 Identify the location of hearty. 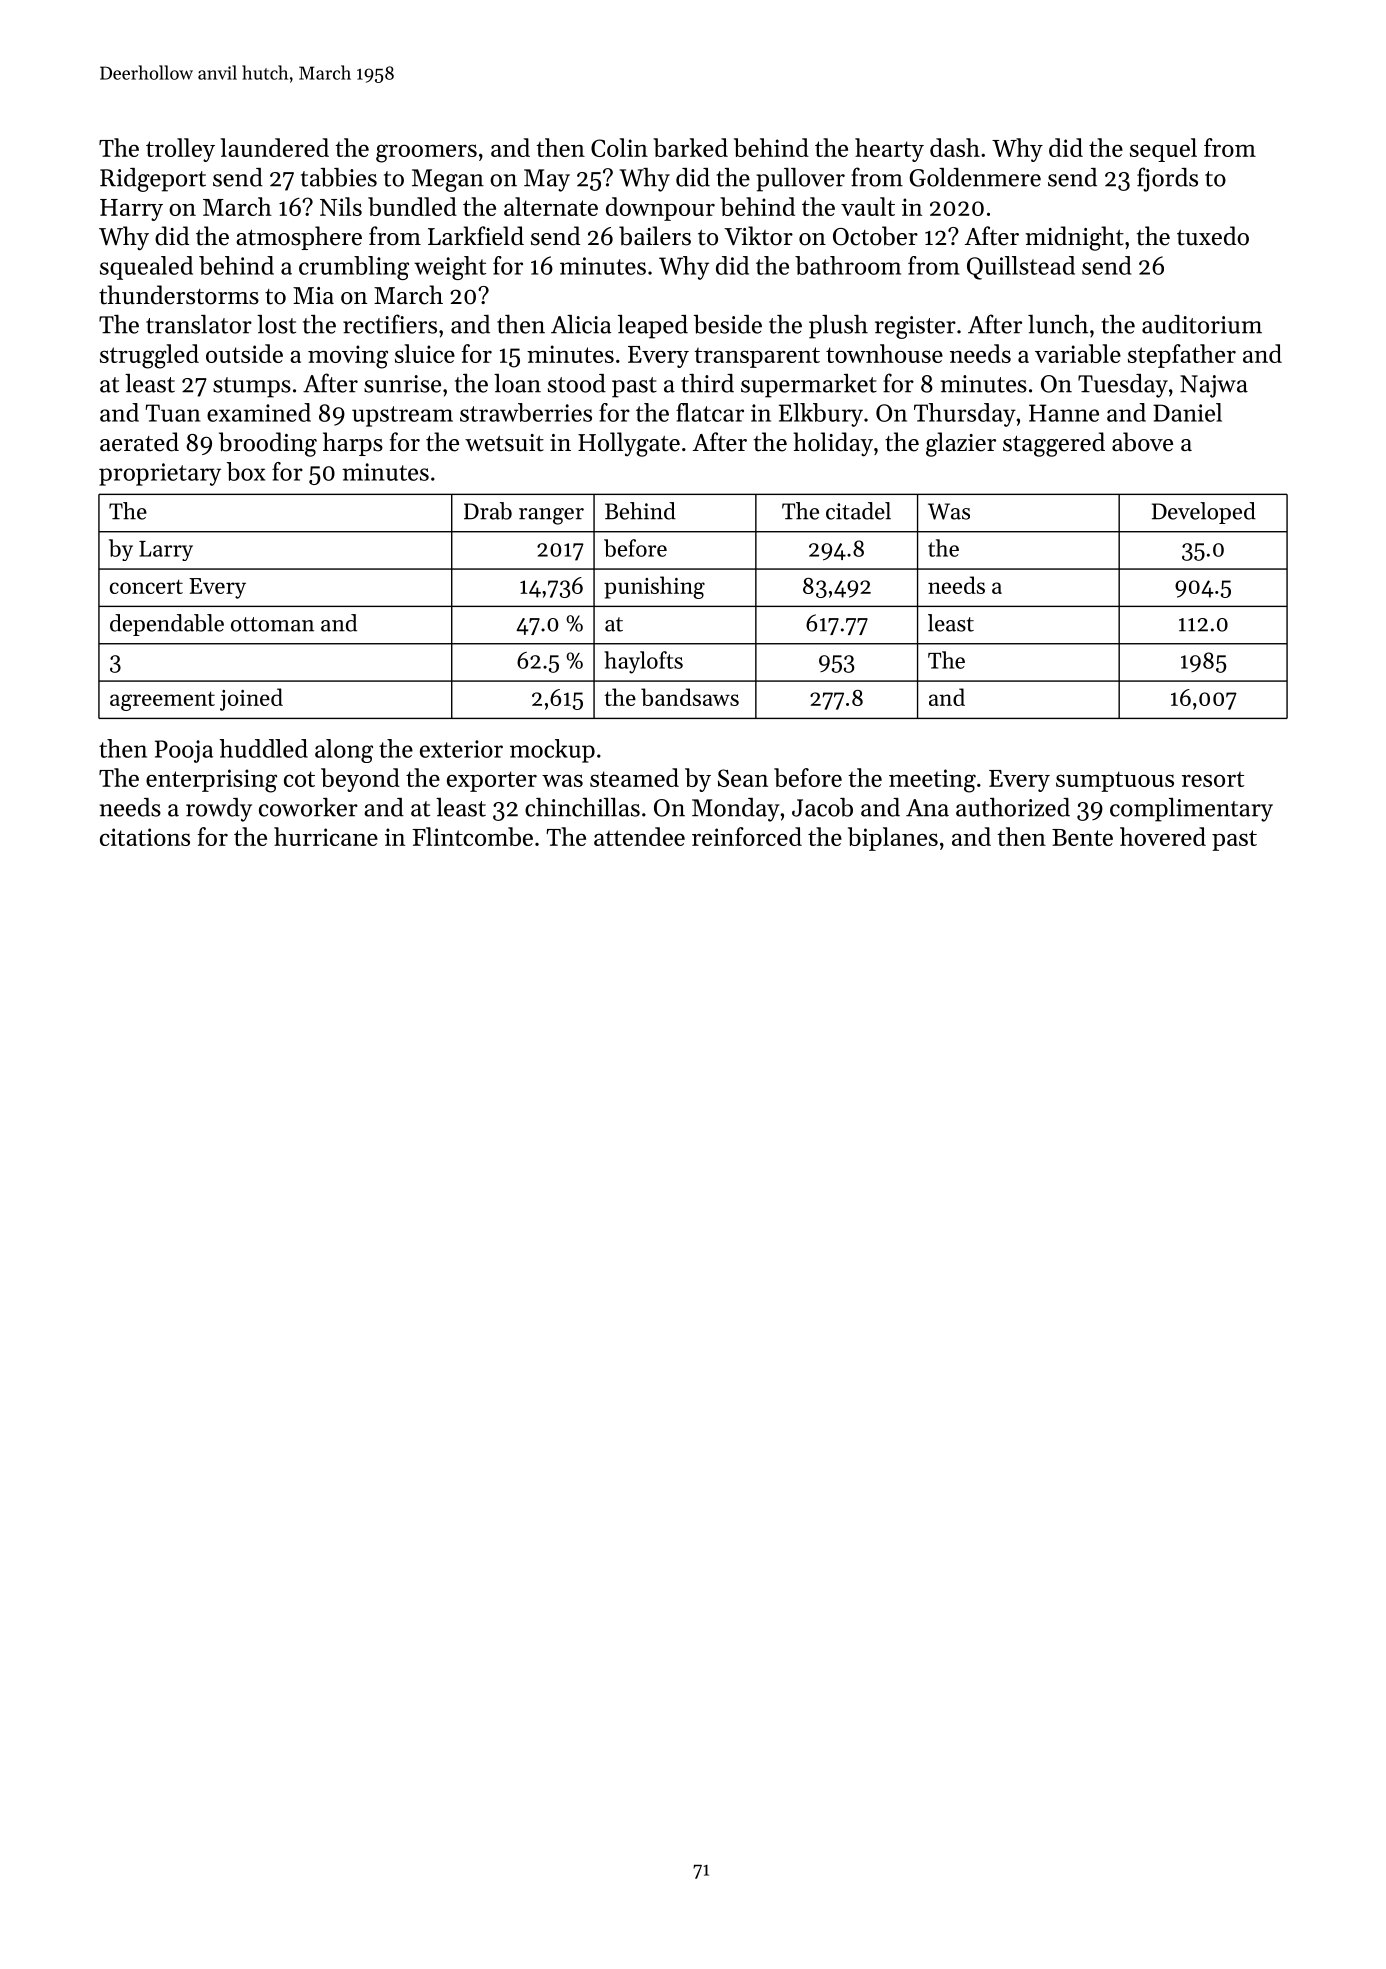
(889, 150).
